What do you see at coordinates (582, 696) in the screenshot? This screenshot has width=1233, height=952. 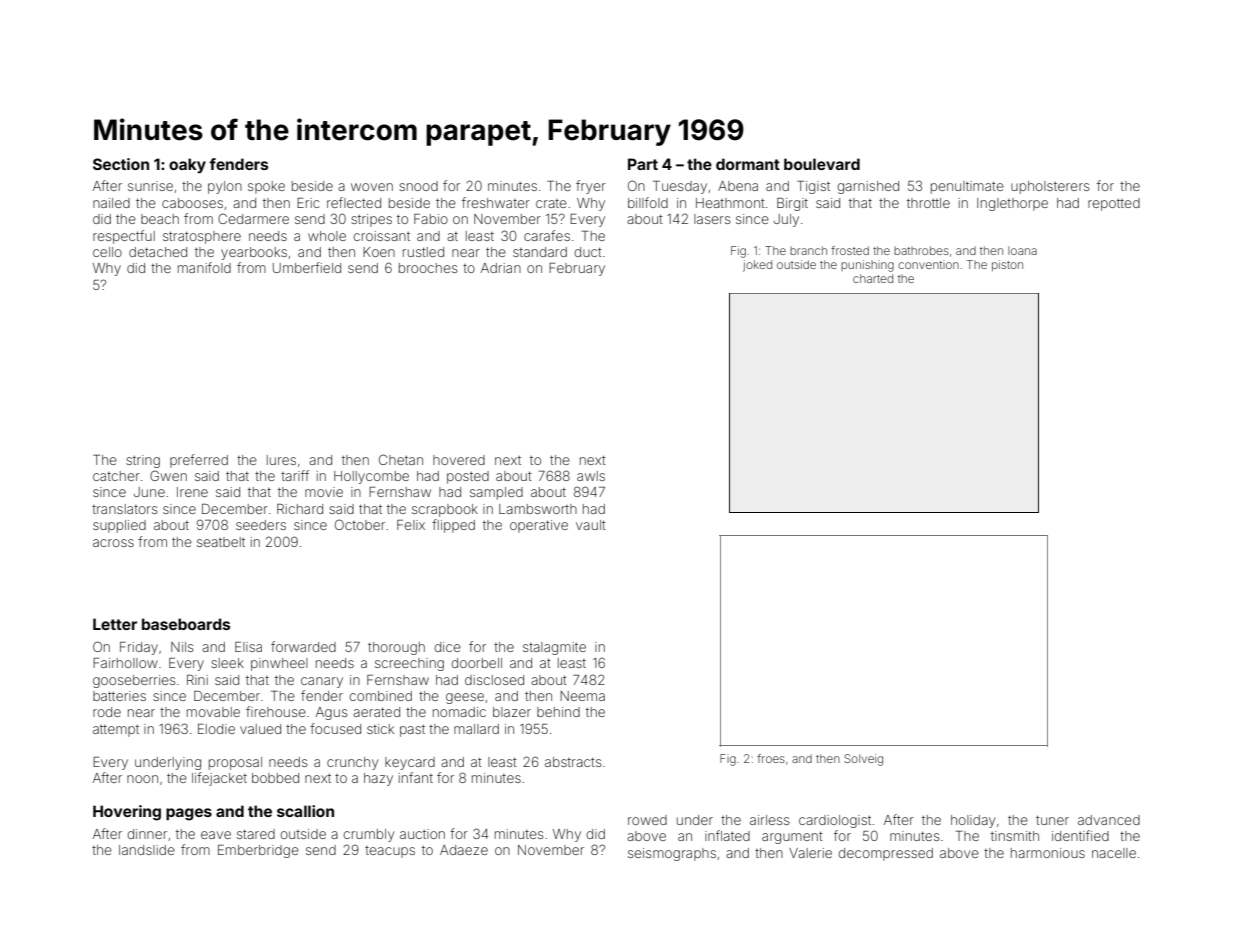 I see `Neema` at bounding box center [582, 696].
